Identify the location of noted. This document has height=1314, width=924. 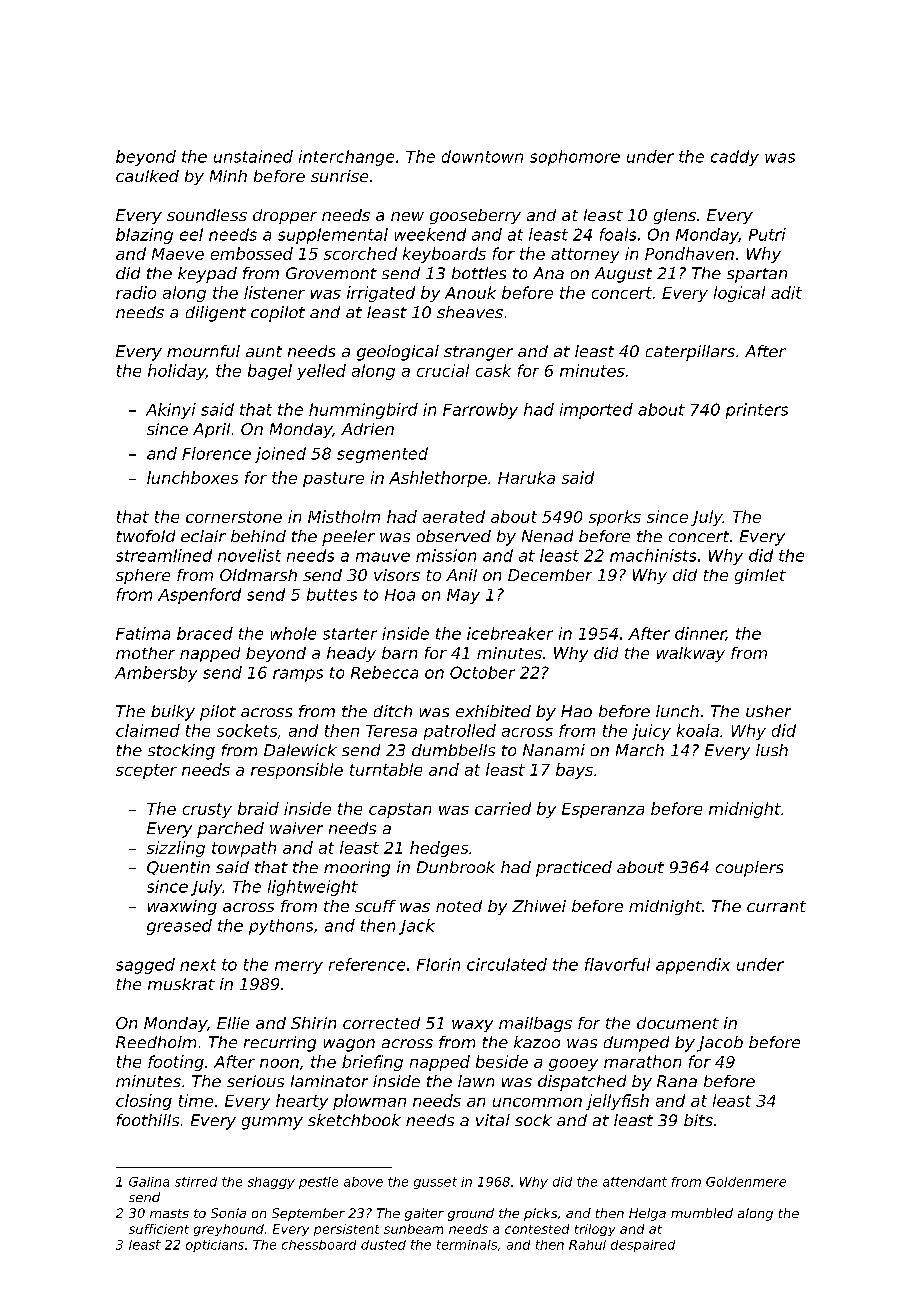
(459, 906).
